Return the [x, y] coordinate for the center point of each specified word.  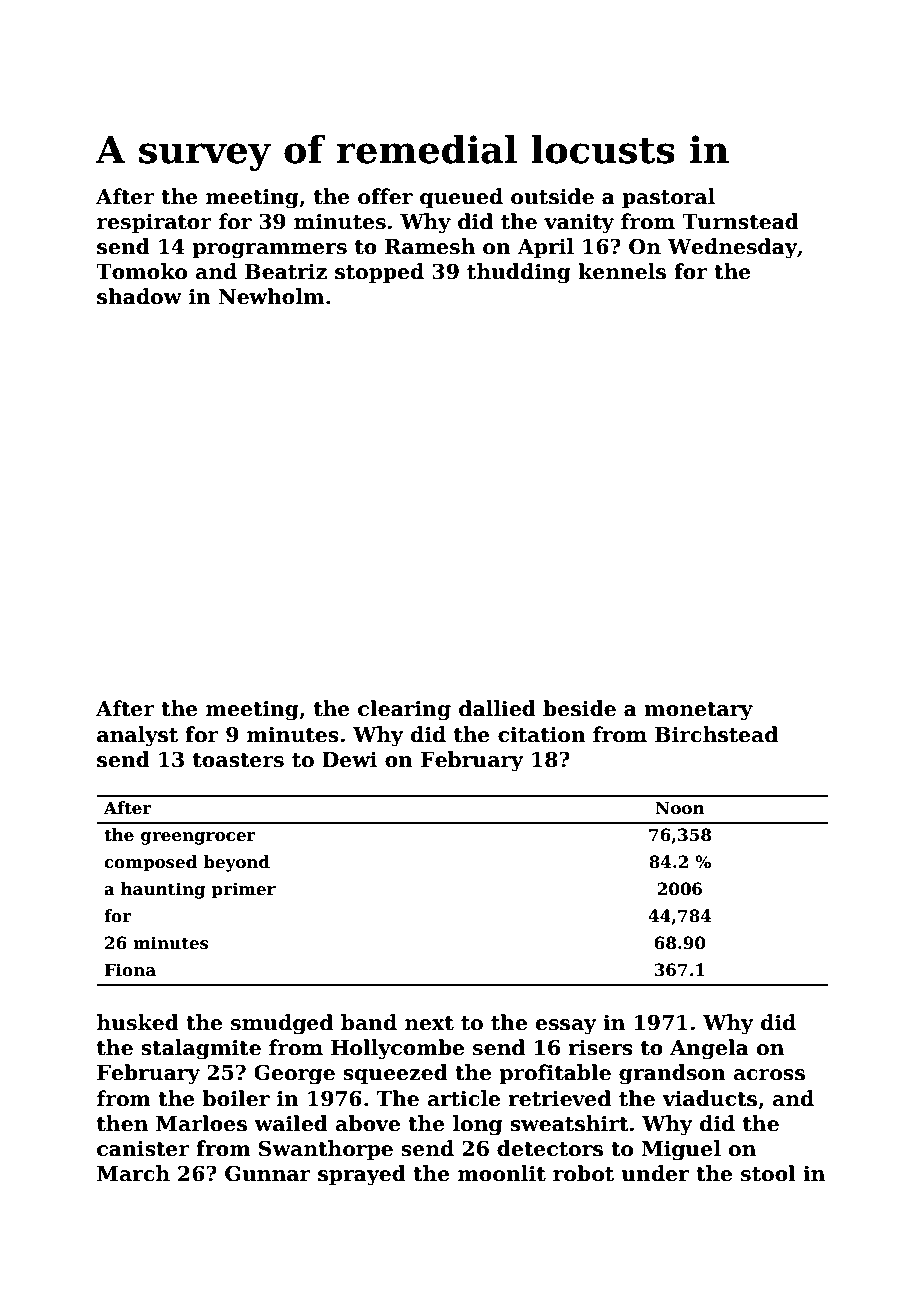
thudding [519, 273]
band [369, 1022]
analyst [137, 736]
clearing [404, 710]
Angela [709, 1049]
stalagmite [201, 1049]
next [429, 1023]
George [294, 1074]
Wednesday [732, 248]
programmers [269, 251]
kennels [622, 271]
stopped [379, 273]
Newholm [271, 296]
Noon [680, 808]
